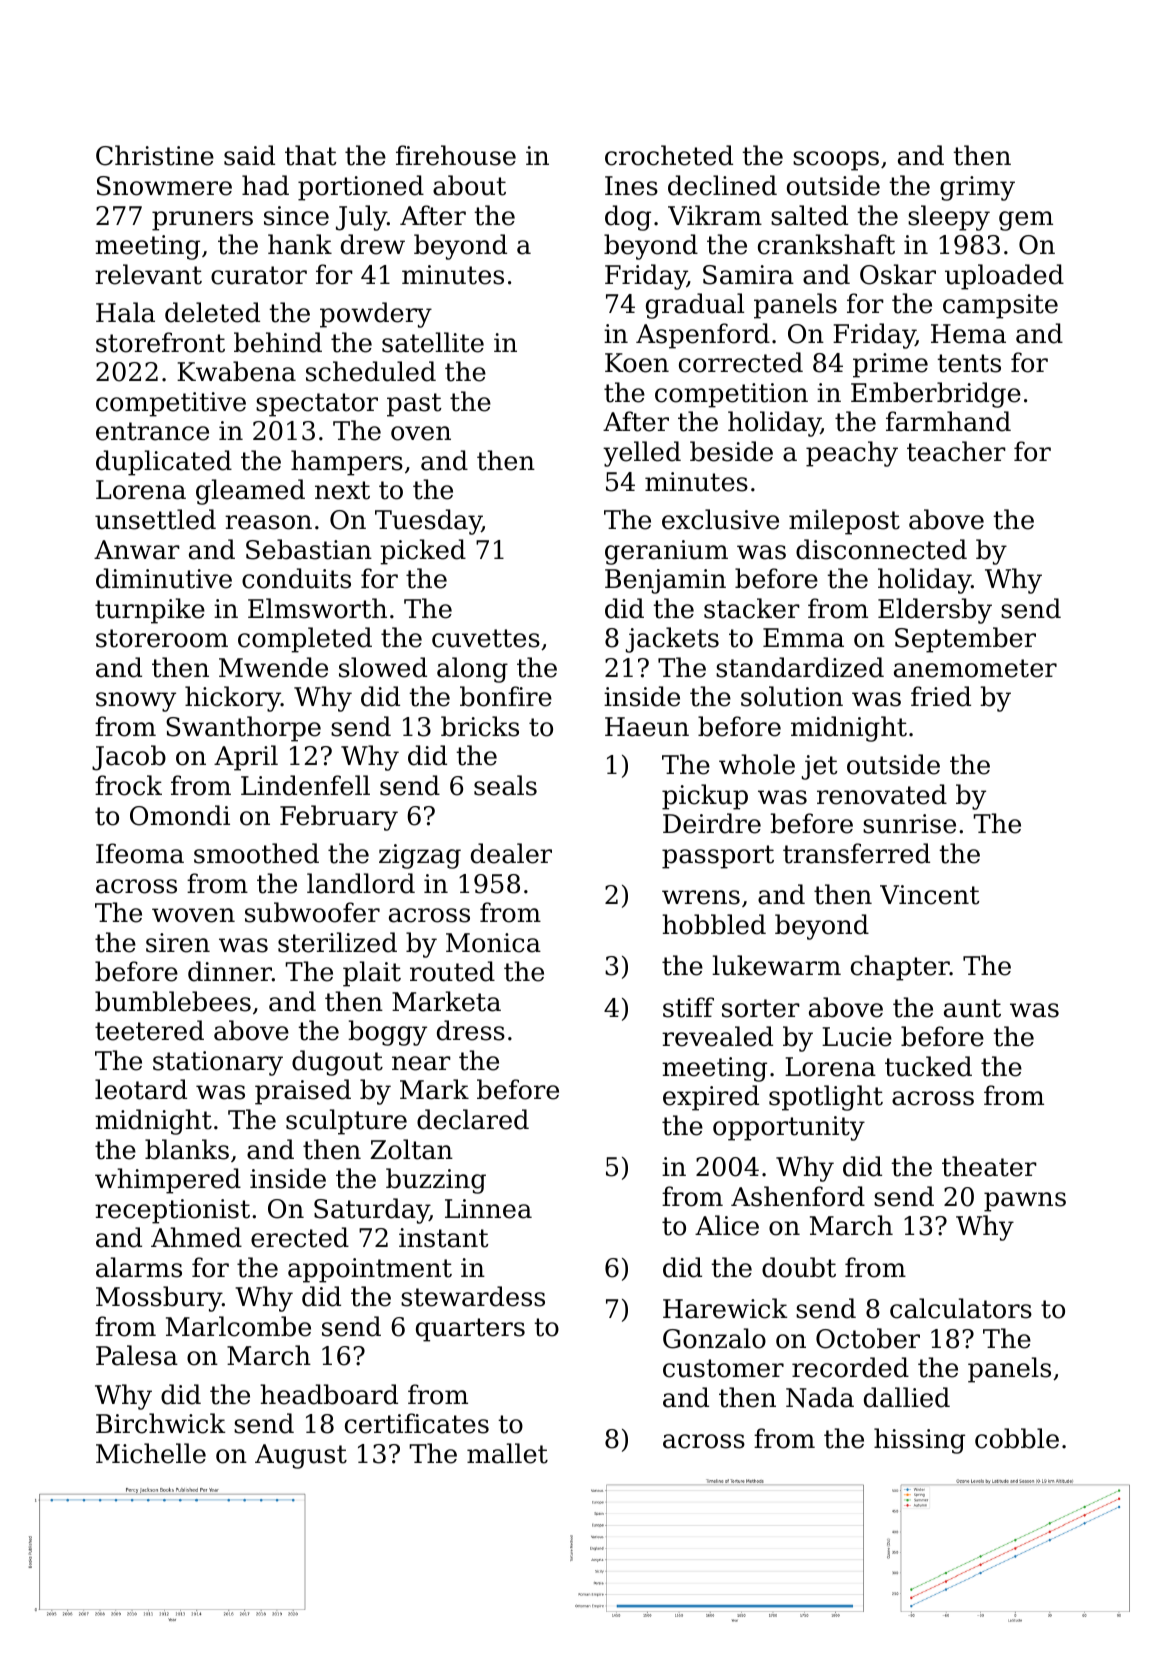 This screenshot has height=1654, width=1165. Describe the element at coordinates (141, 1089) in the screenshot. I see `leotard` at that location.
